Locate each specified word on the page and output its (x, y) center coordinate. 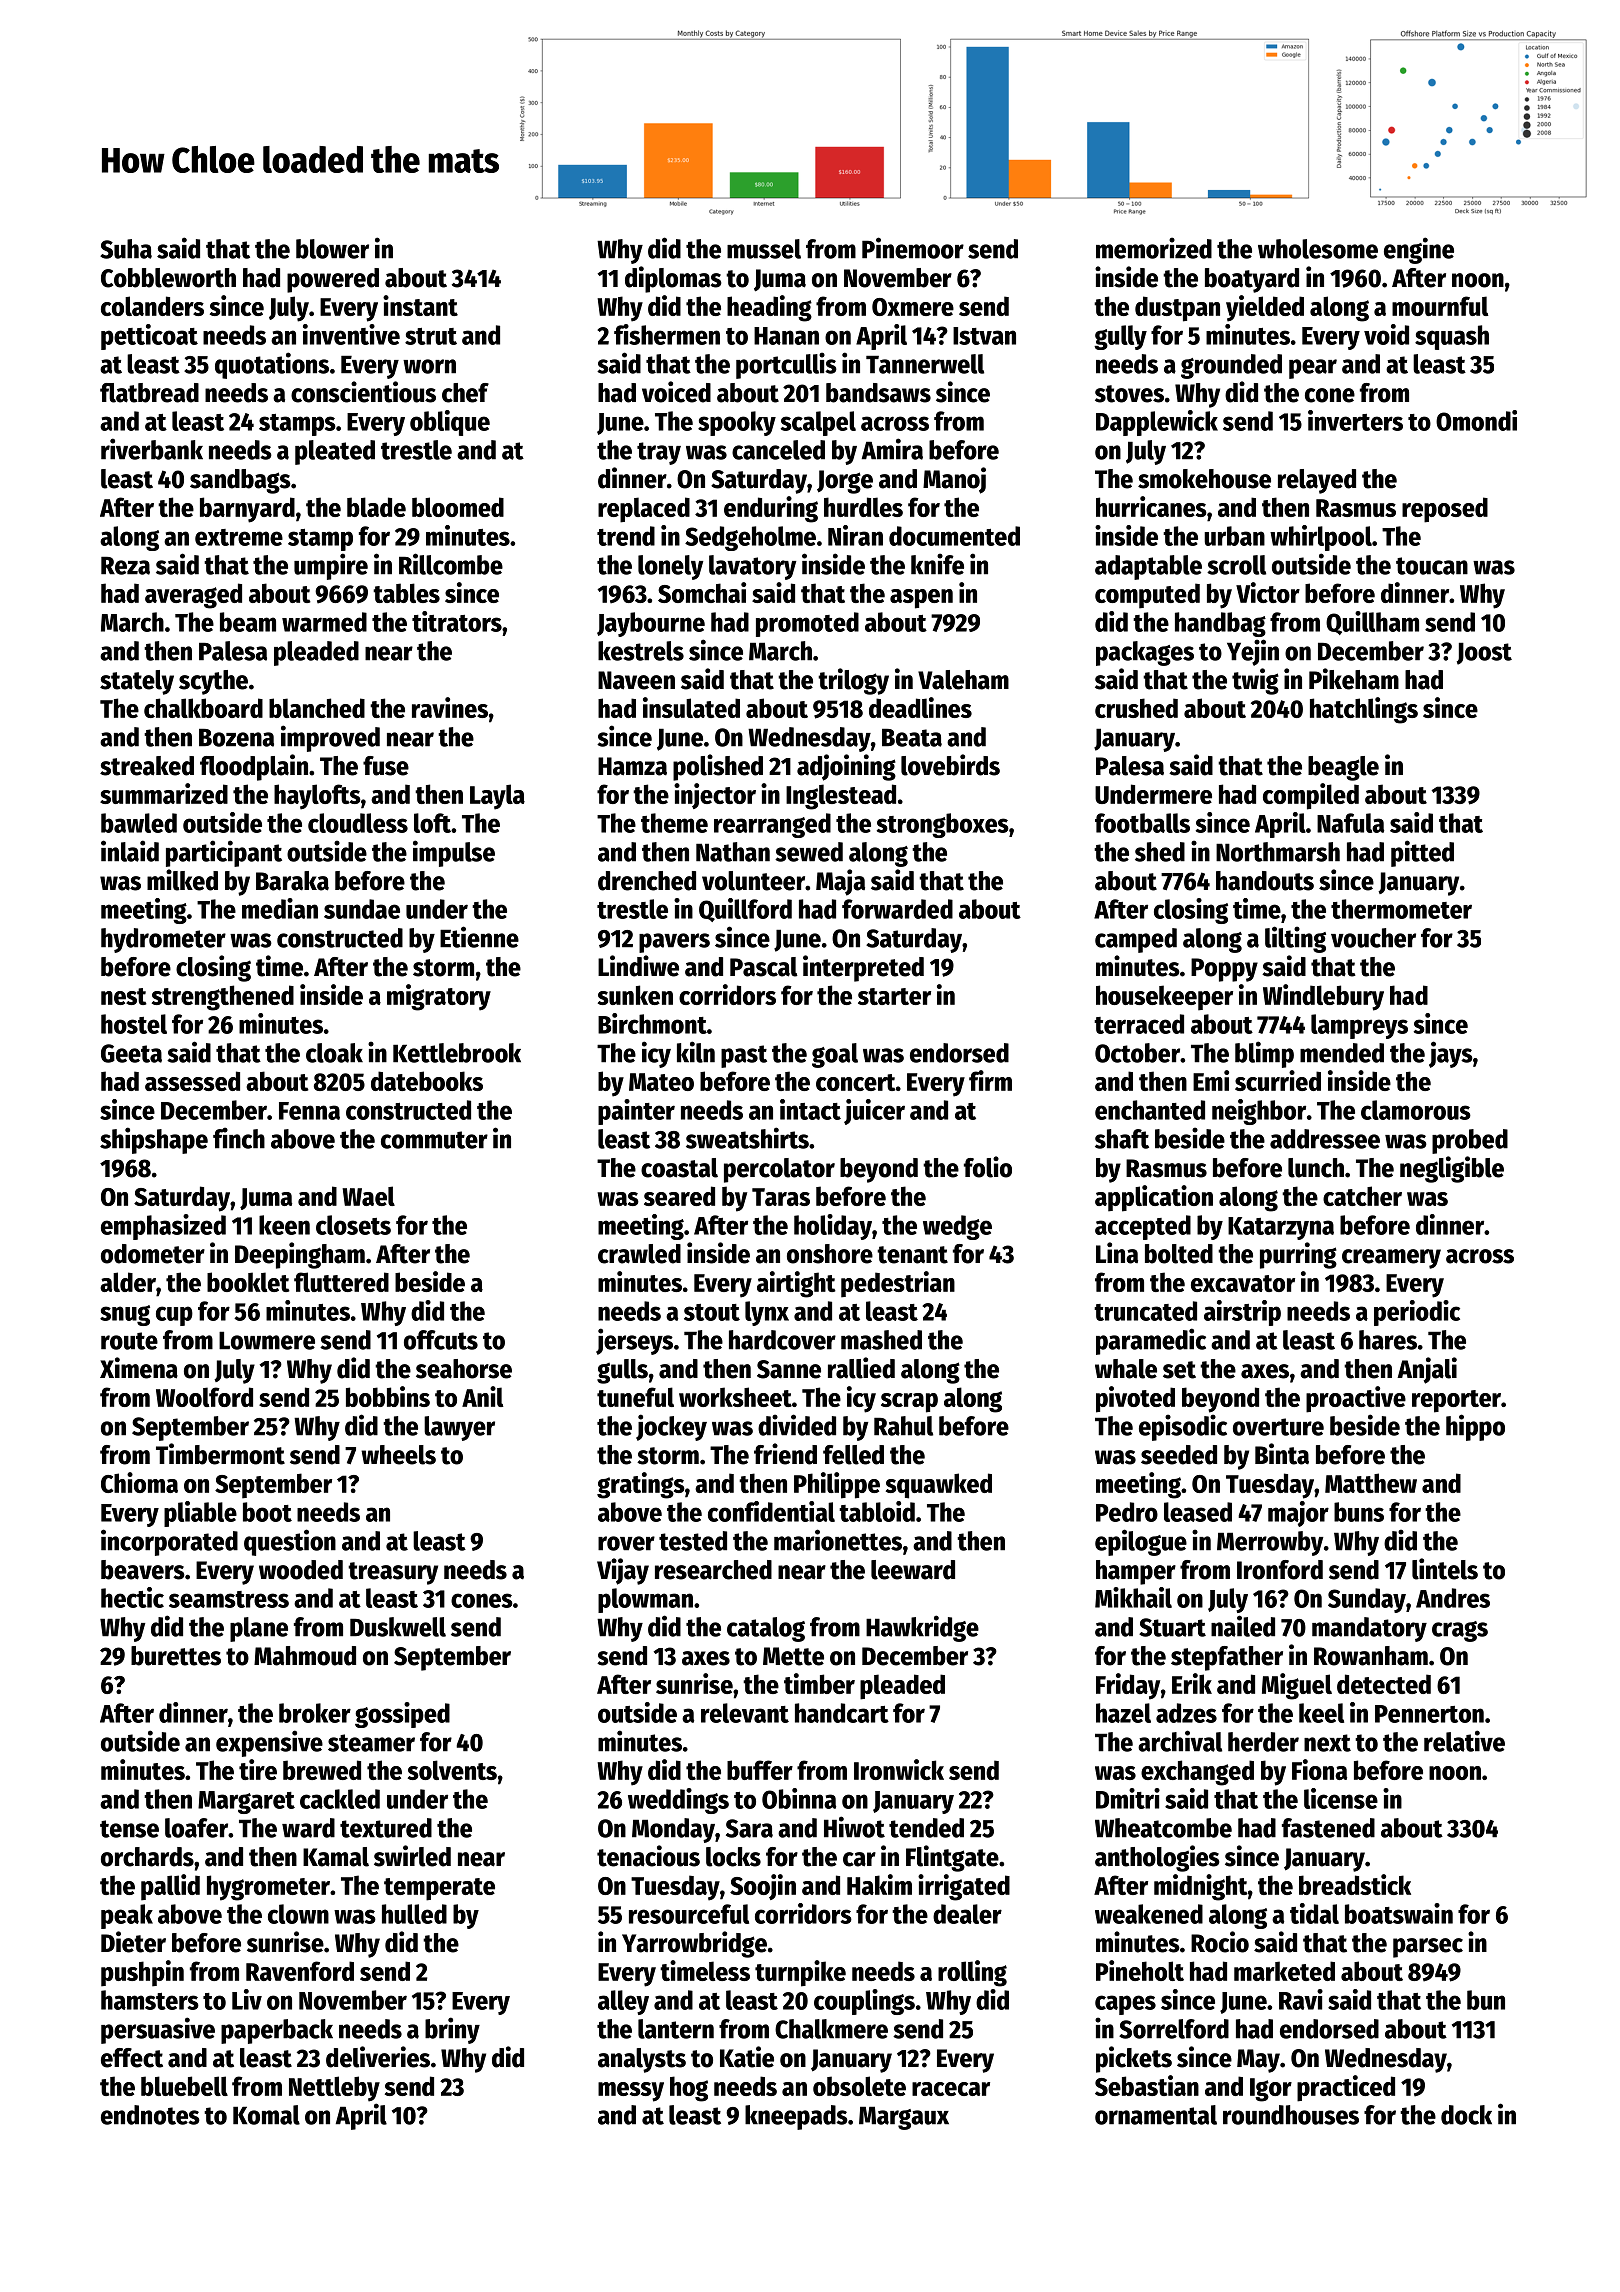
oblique (450, 423)
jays (1451, 1054)
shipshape (154, 1140)
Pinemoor (913, 248)
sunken (635, 995)
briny (452, 2030)
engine (1419, 250)
